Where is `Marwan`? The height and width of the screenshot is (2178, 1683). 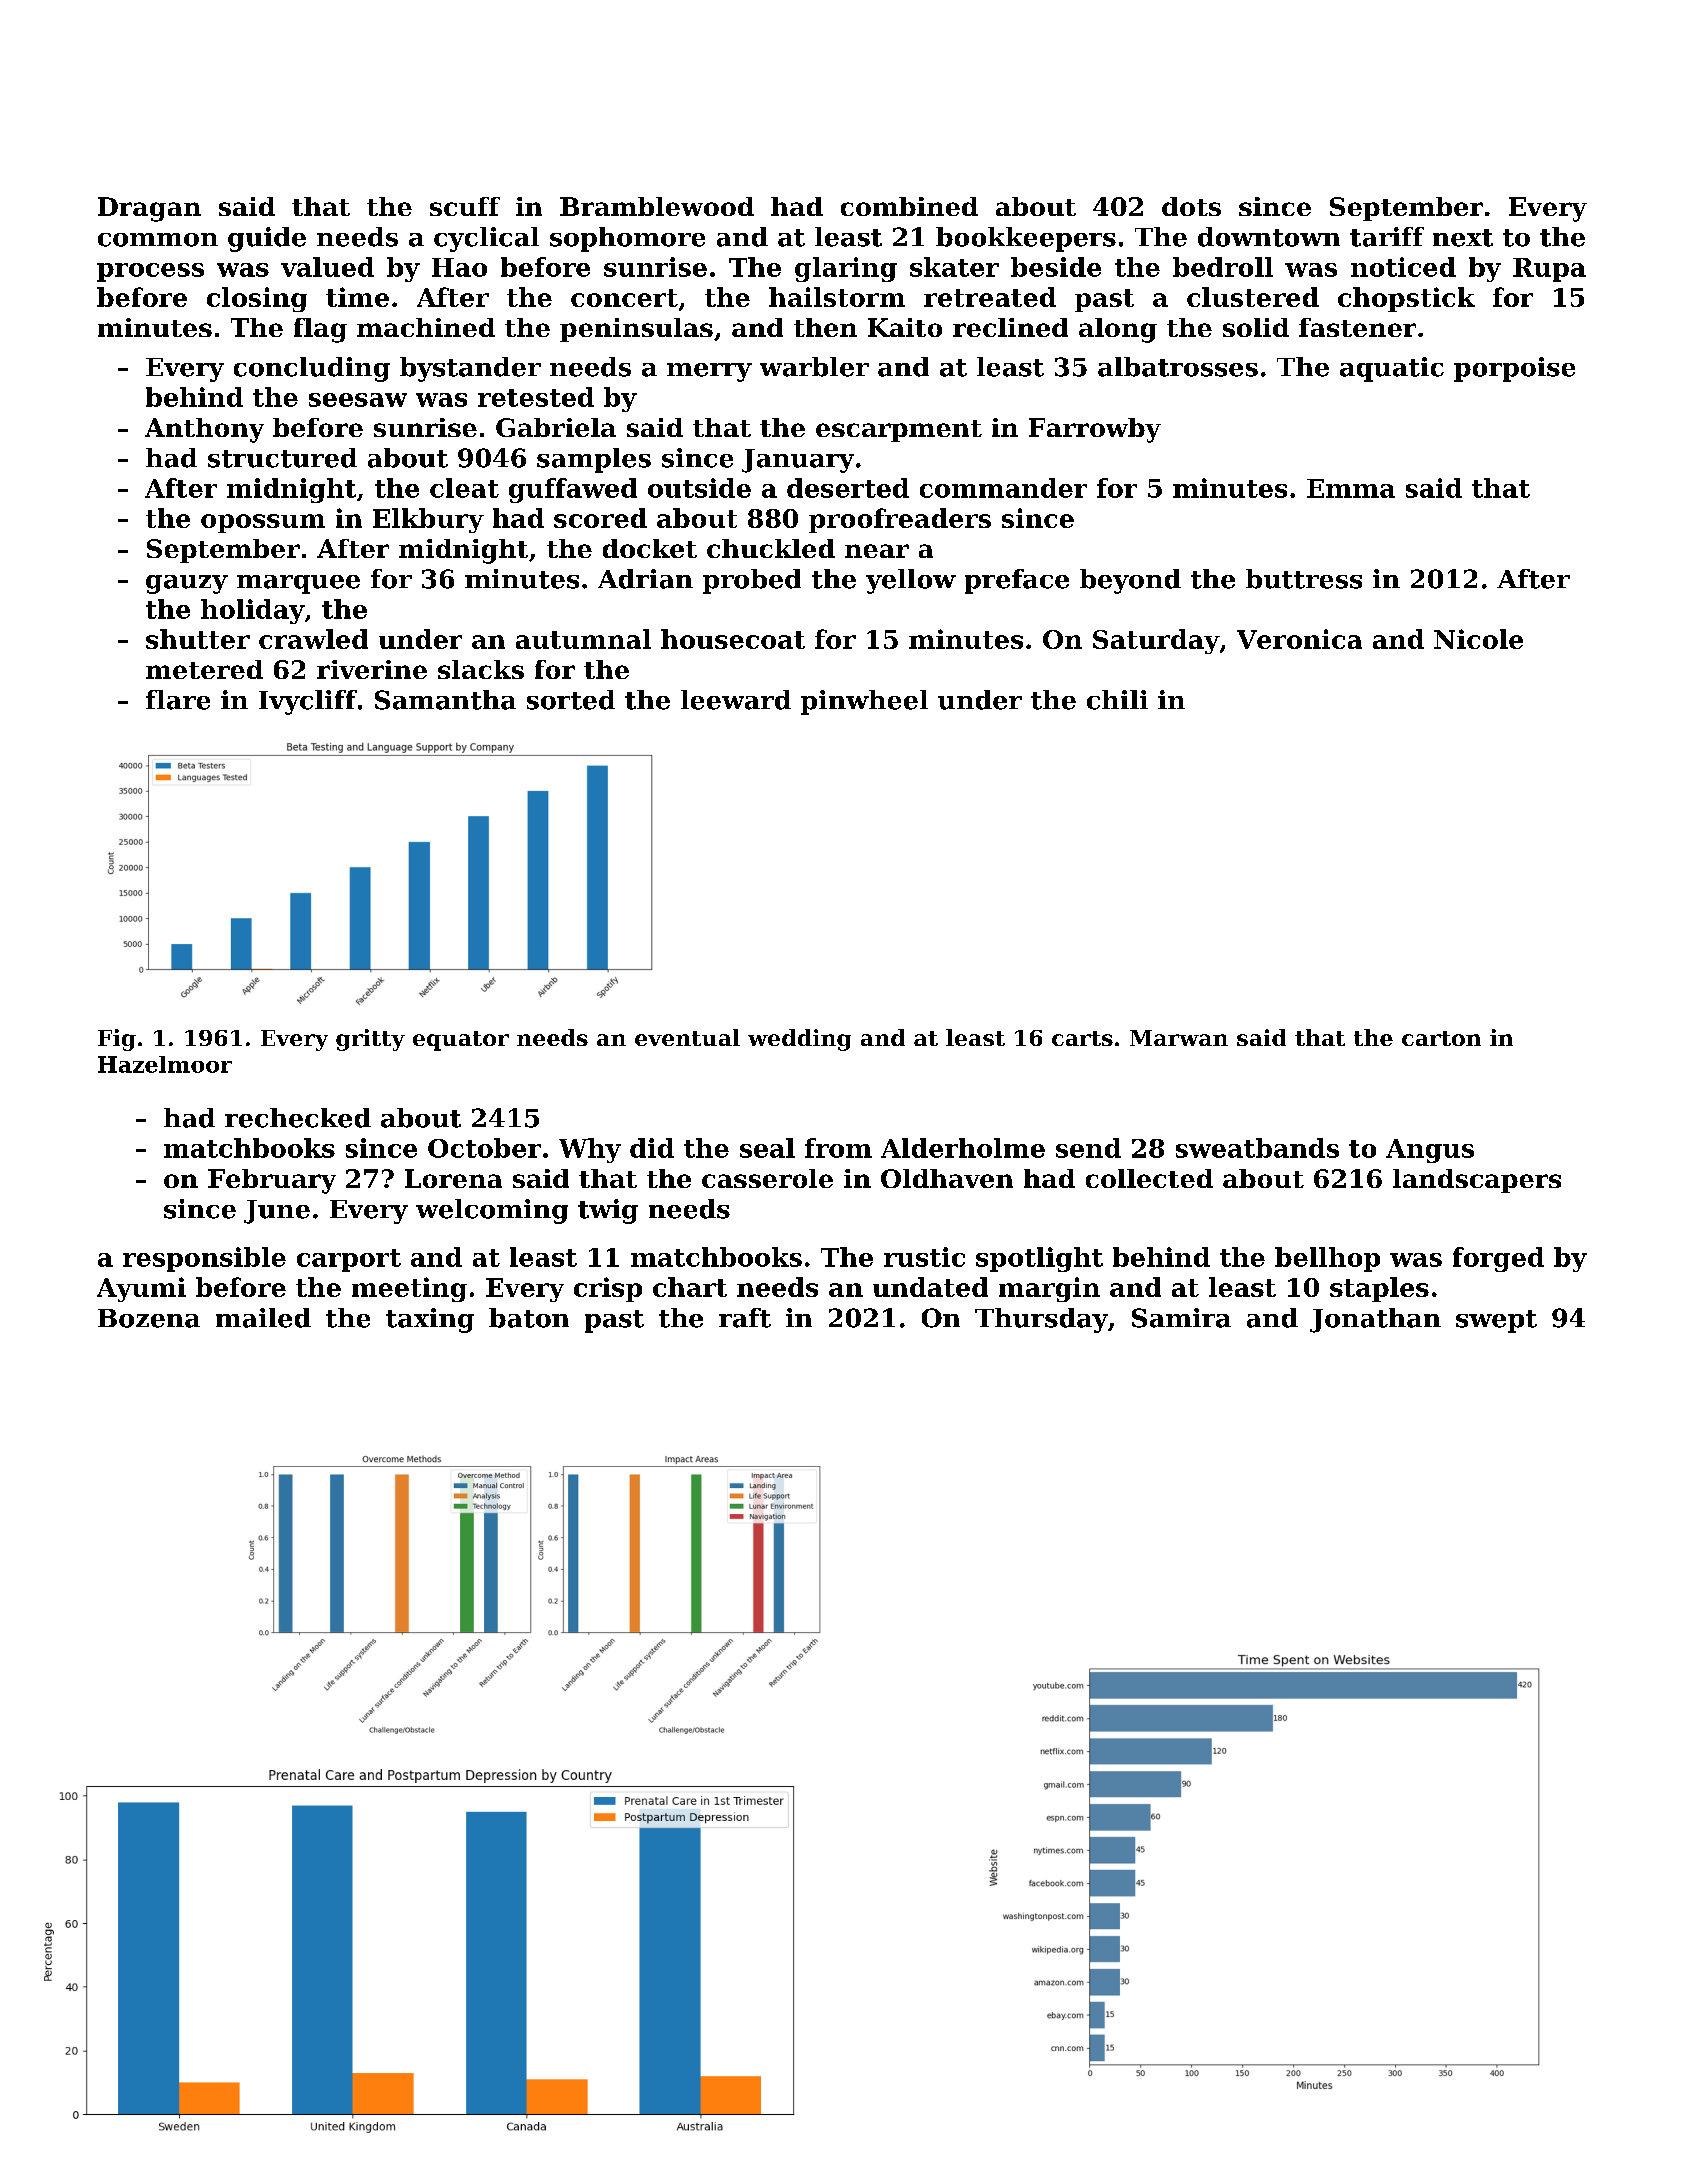
Marwan is located at coordinates (1179, 1038).
